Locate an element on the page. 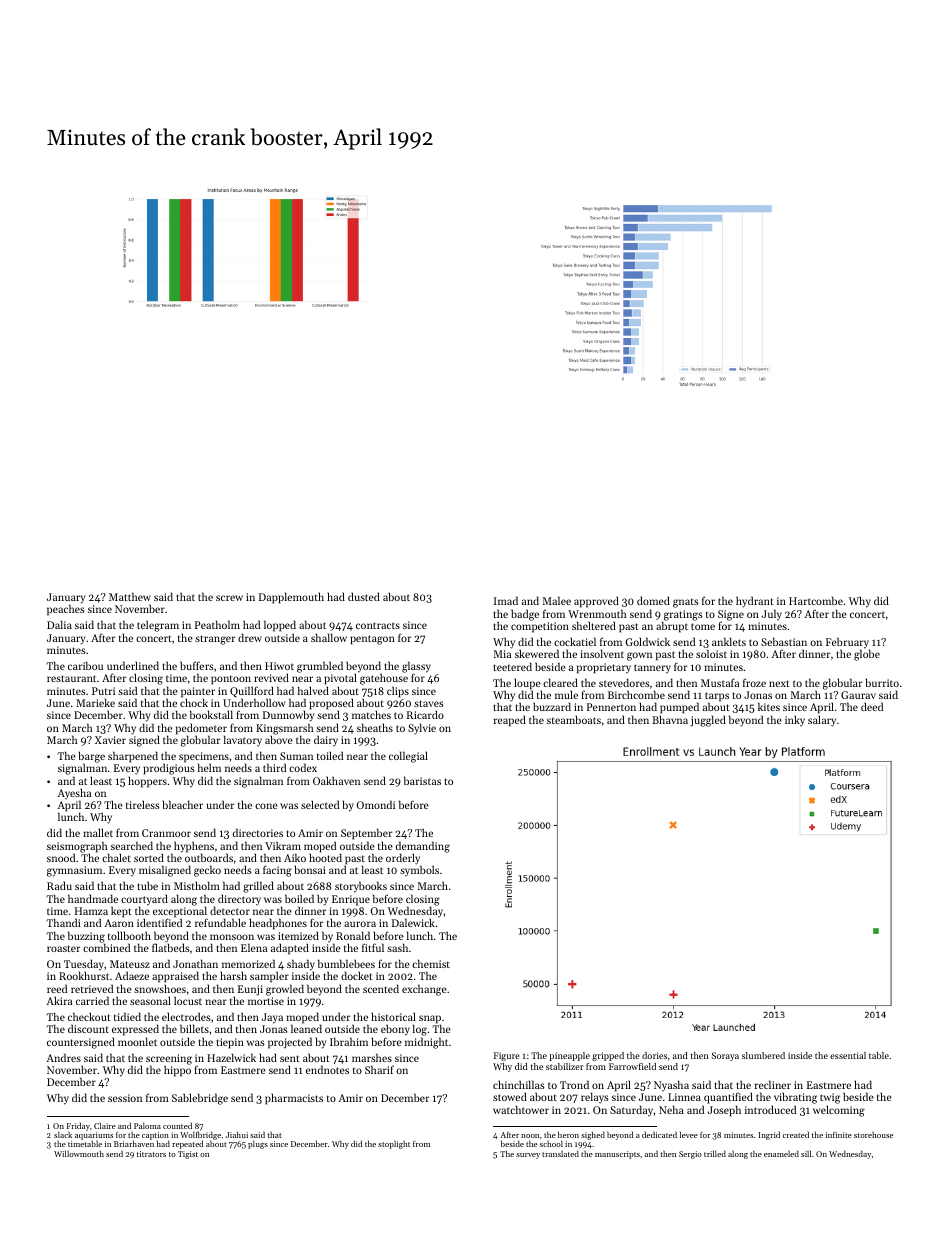  symbols is located at coordinates (419, 871).
